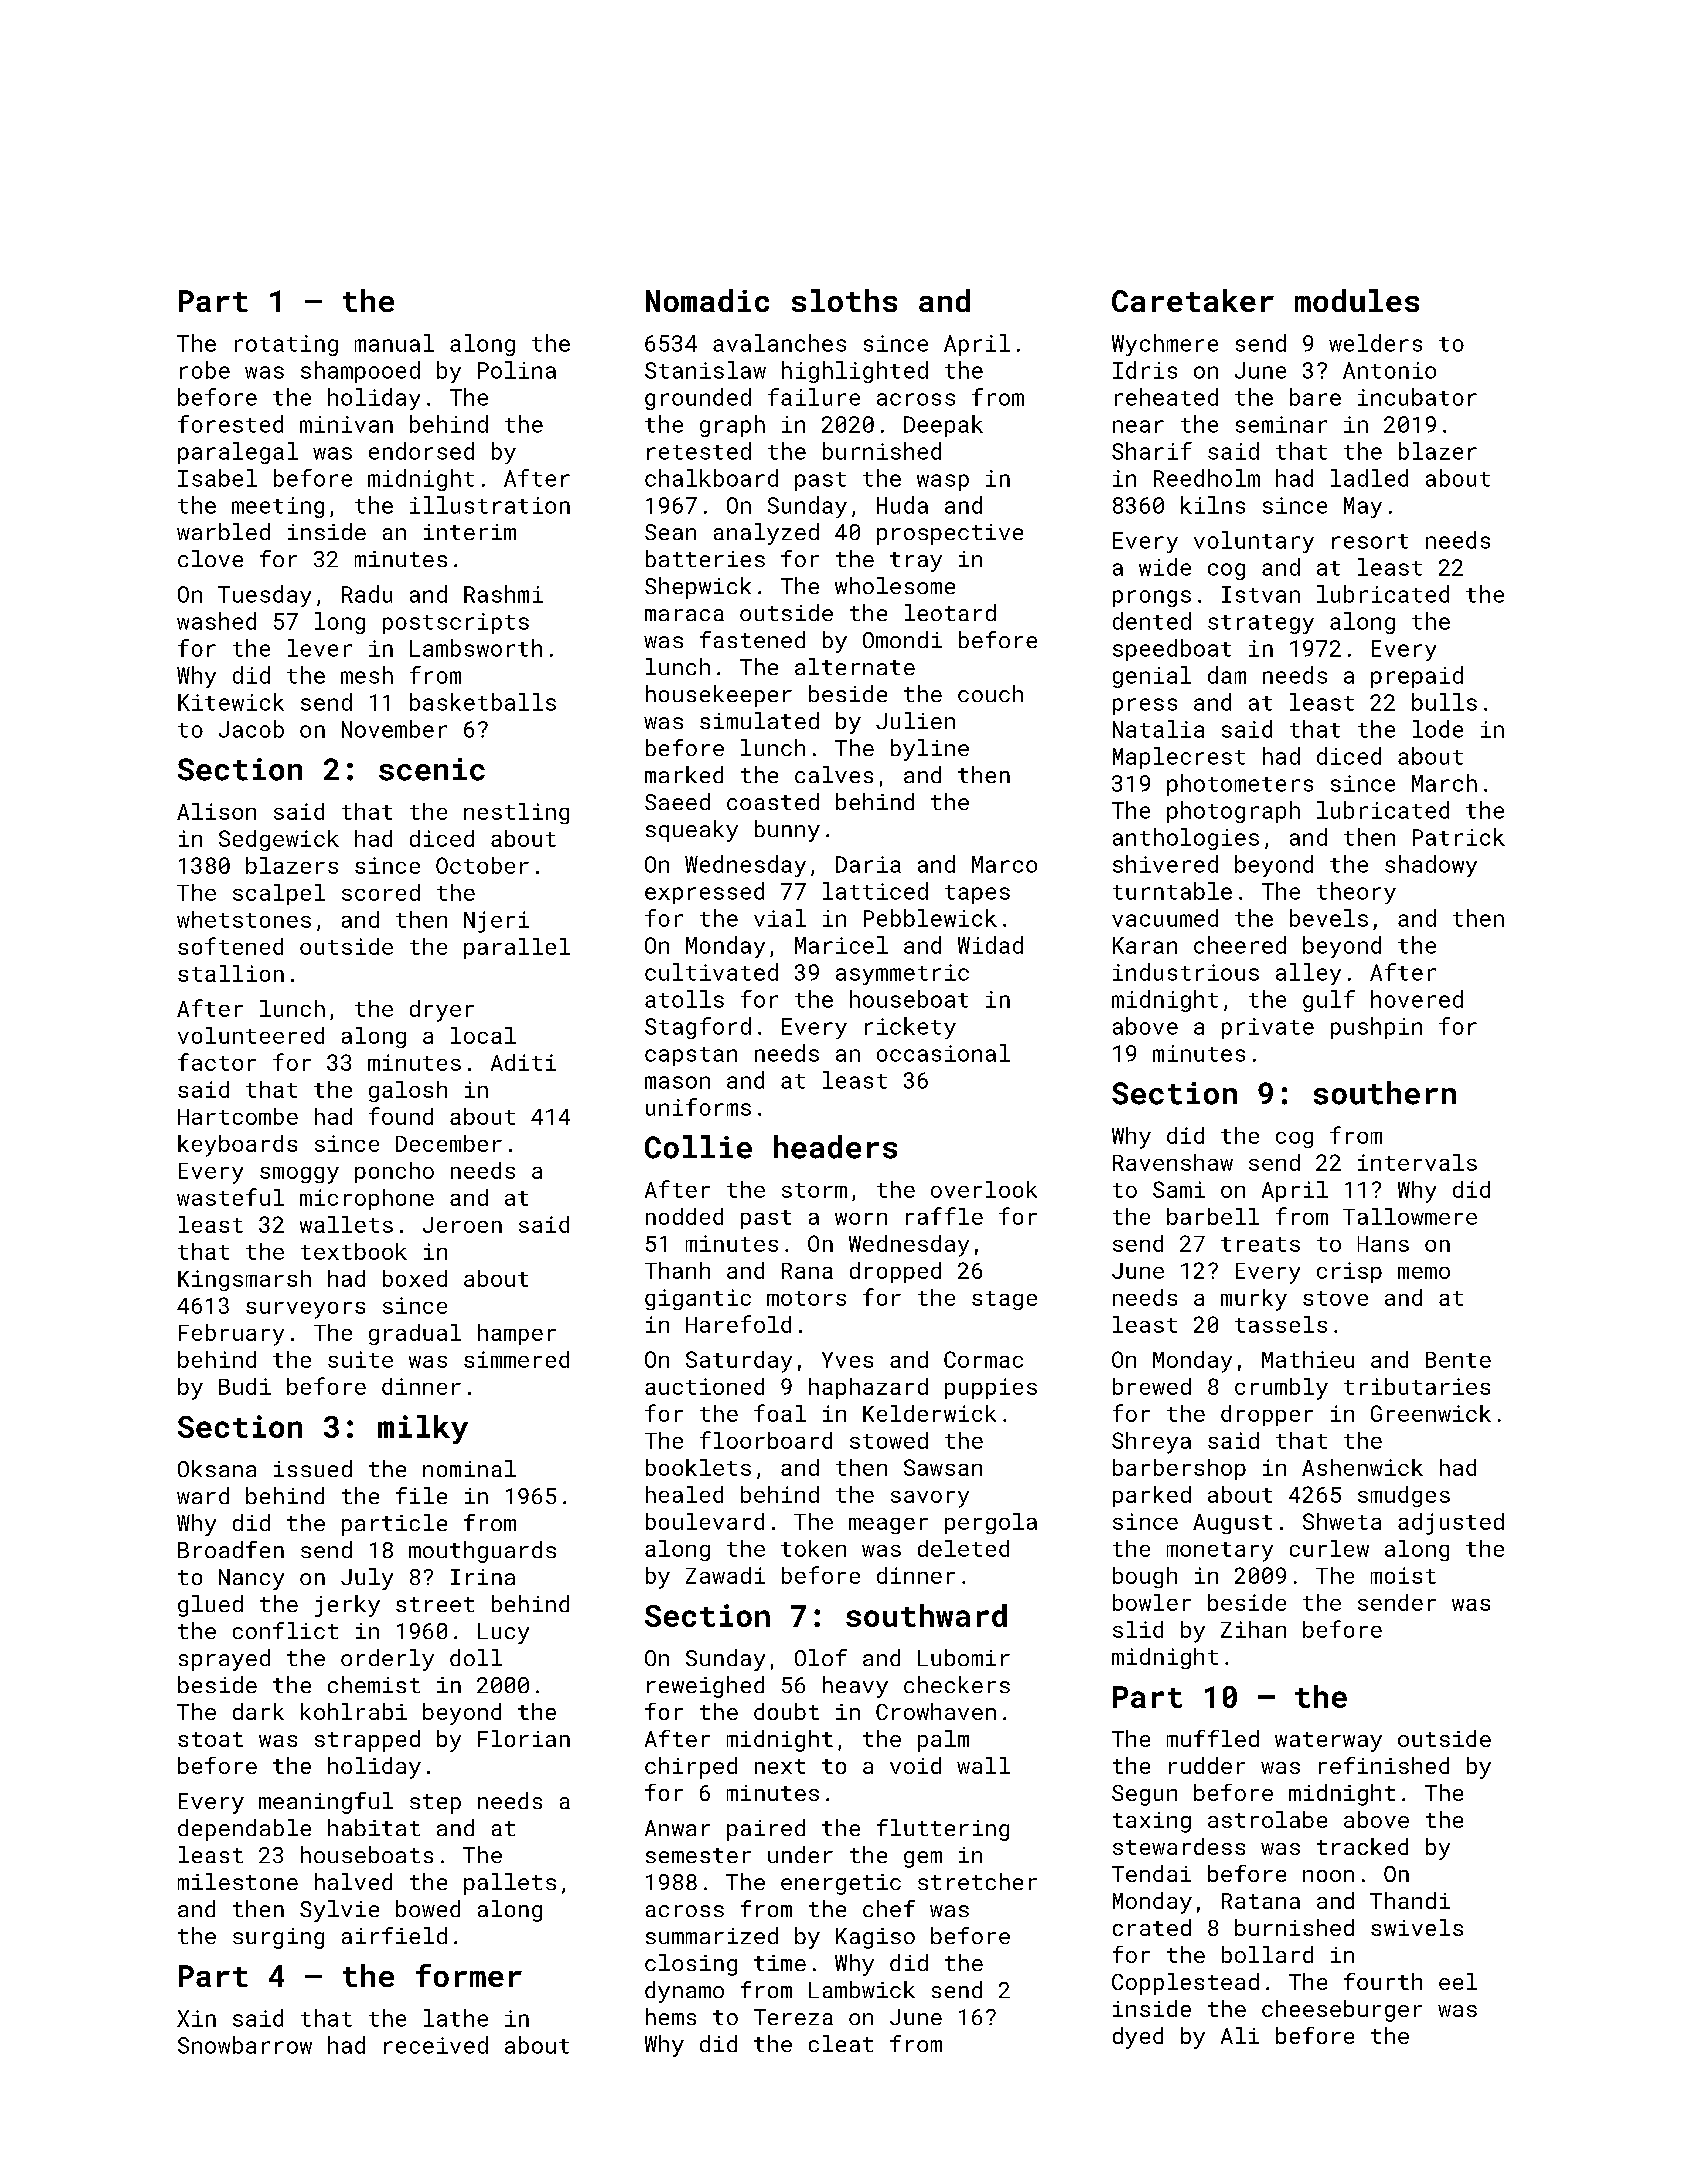 The height and width of the document is (2178, 1683). I want to click on Patrick, so click(1459, 837).
